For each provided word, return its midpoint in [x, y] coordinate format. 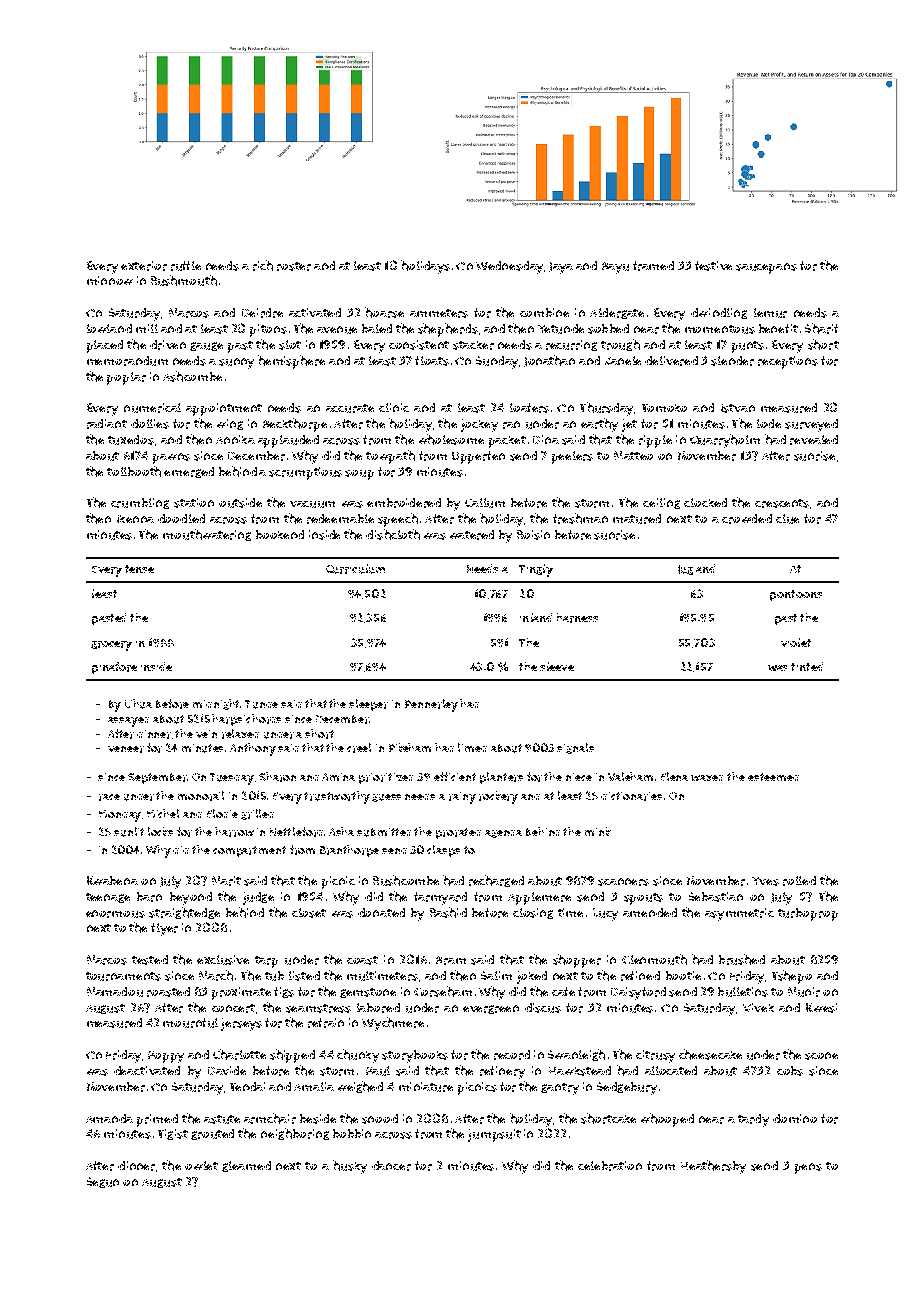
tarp [266, 962]
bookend [280, 534]
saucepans [766, 268]
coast [362, 960]
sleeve [557, 666]
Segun [103, 1182]
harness [577, 618]
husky [350, 1167]
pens [808, 1168]
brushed [742, 959]
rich [263, 265]
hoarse [384, 312]
